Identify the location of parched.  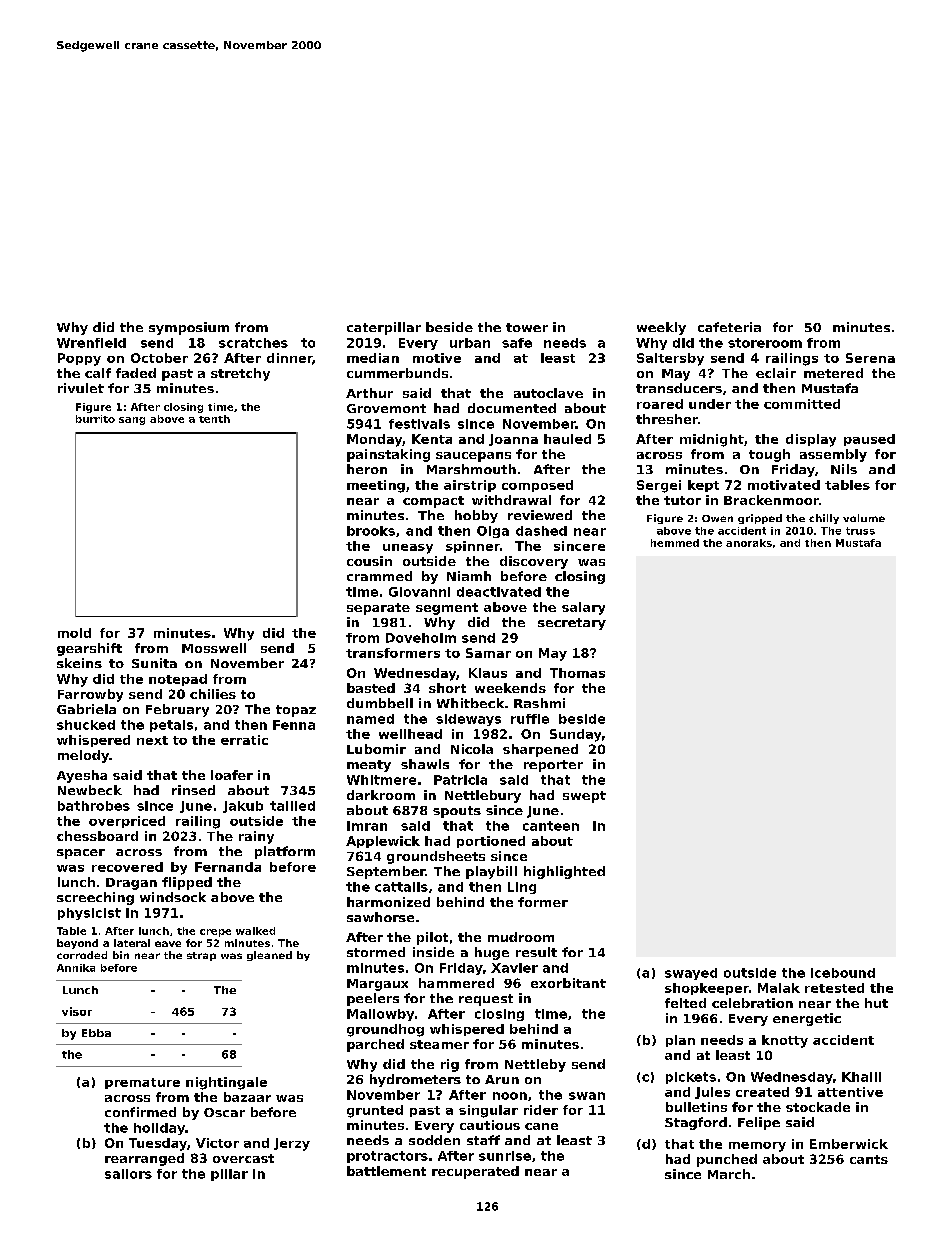
(375, 1045).
